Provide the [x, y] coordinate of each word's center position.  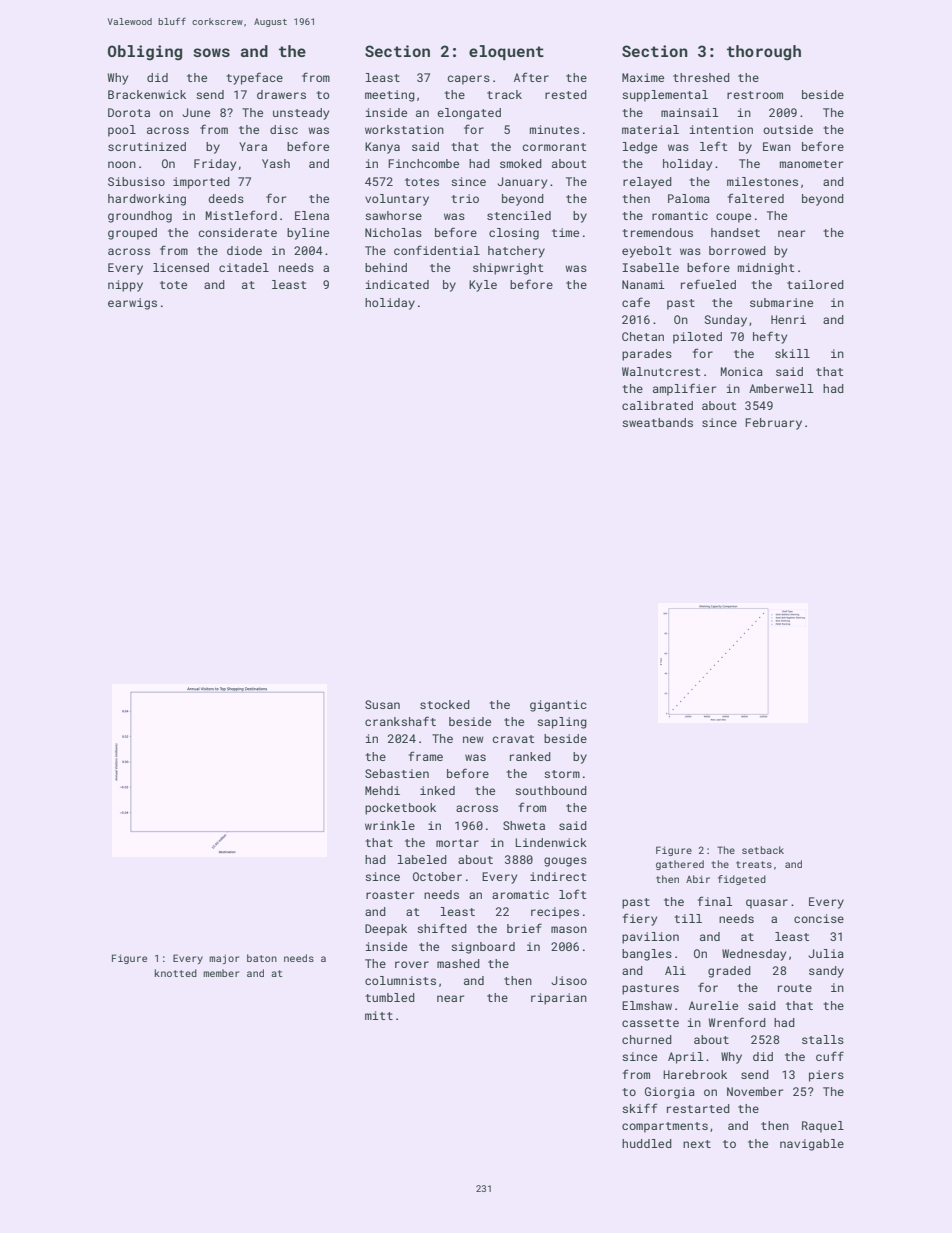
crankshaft [400, 721]
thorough [764, 53]
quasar [767, 904]
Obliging [145, 53]
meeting [390, 96]
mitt [379, 1015]
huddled [647, 1143]
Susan [382, 704]
